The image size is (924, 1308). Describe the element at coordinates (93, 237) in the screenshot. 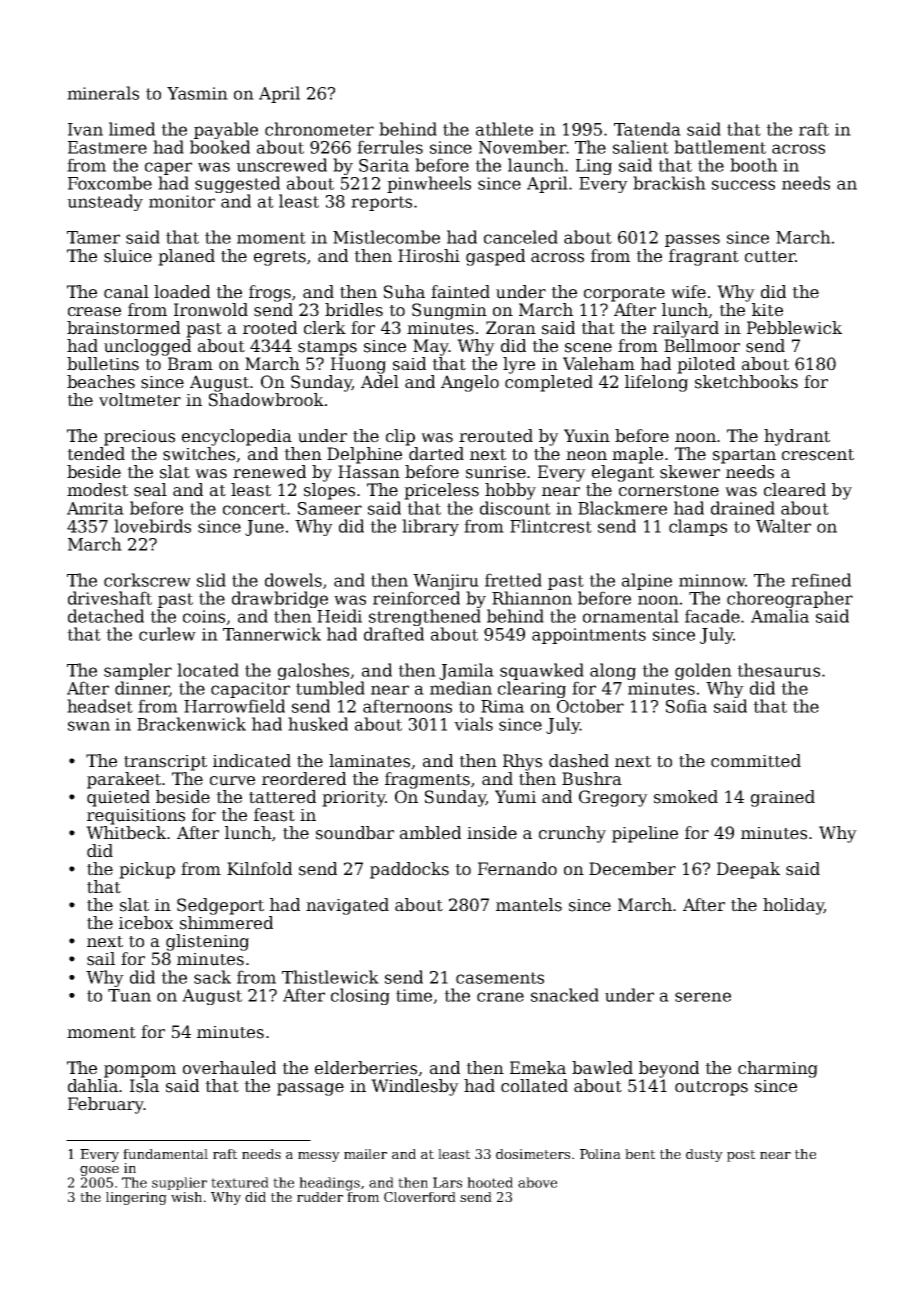

I see `Tamer` at that location.
